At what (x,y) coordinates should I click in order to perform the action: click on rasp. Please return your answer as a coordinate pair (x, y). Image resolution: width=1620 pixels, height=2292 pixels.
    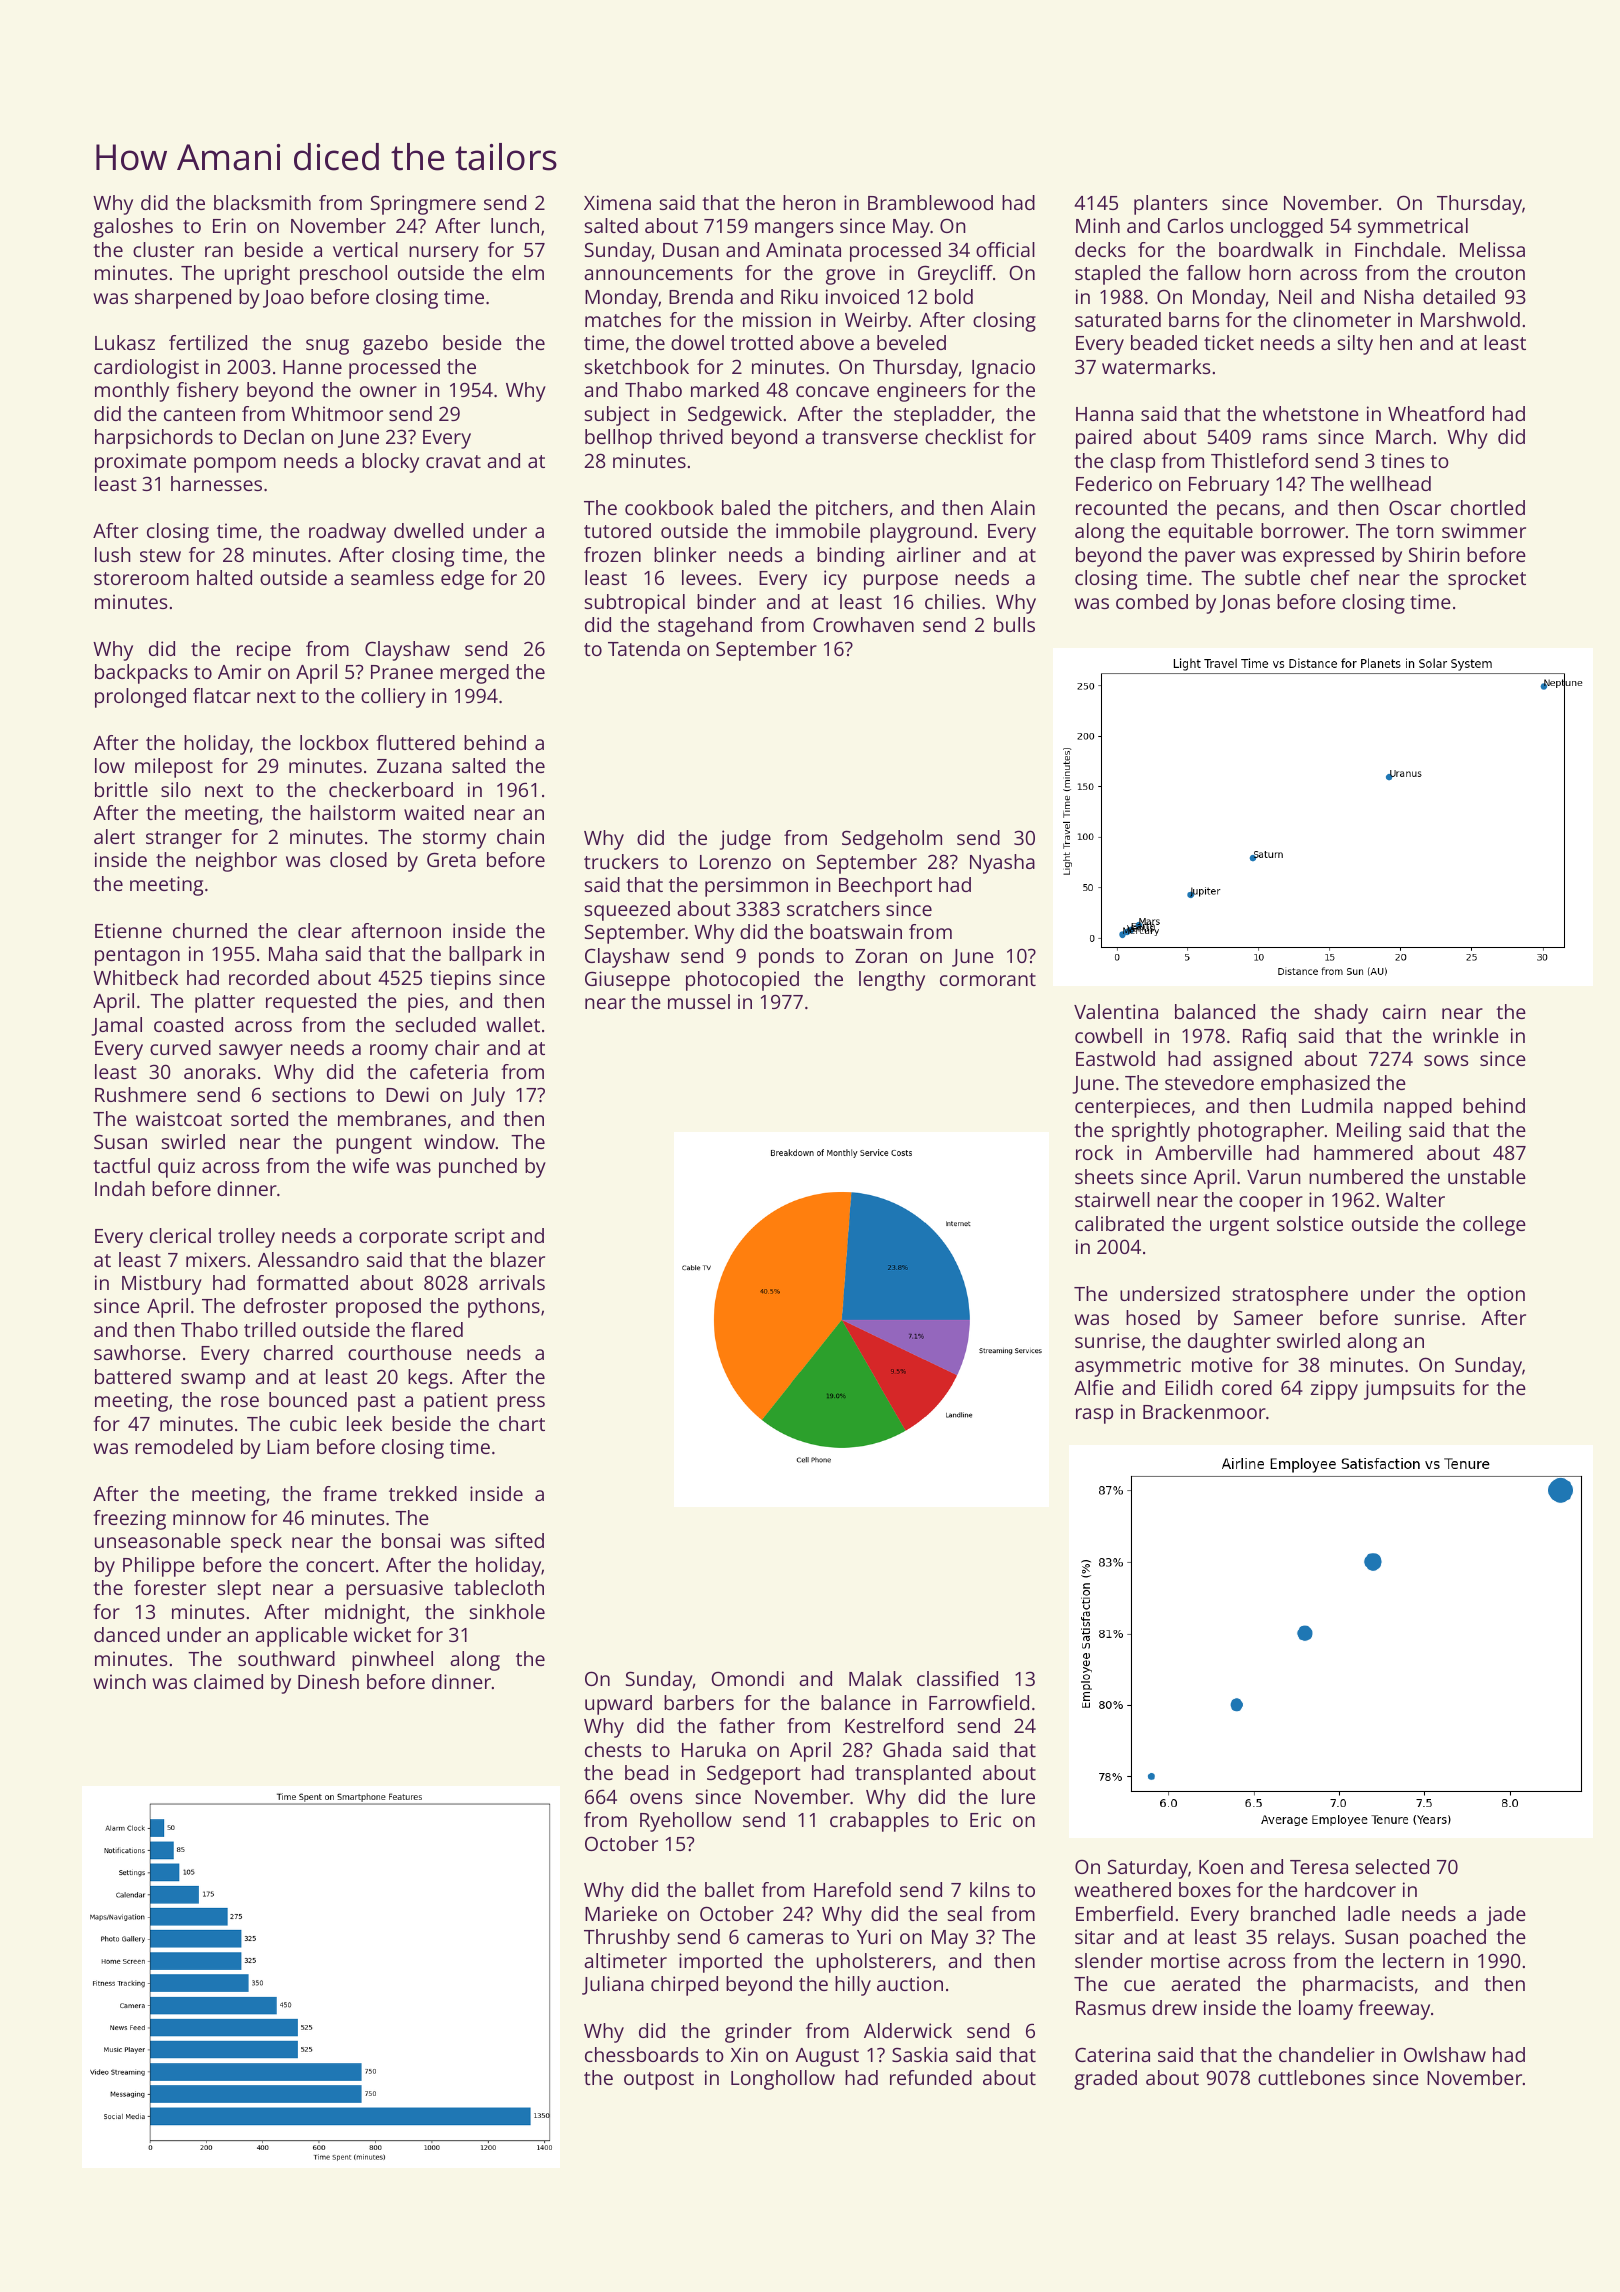
    Looking at the image, I should click on (1094, 1416).
